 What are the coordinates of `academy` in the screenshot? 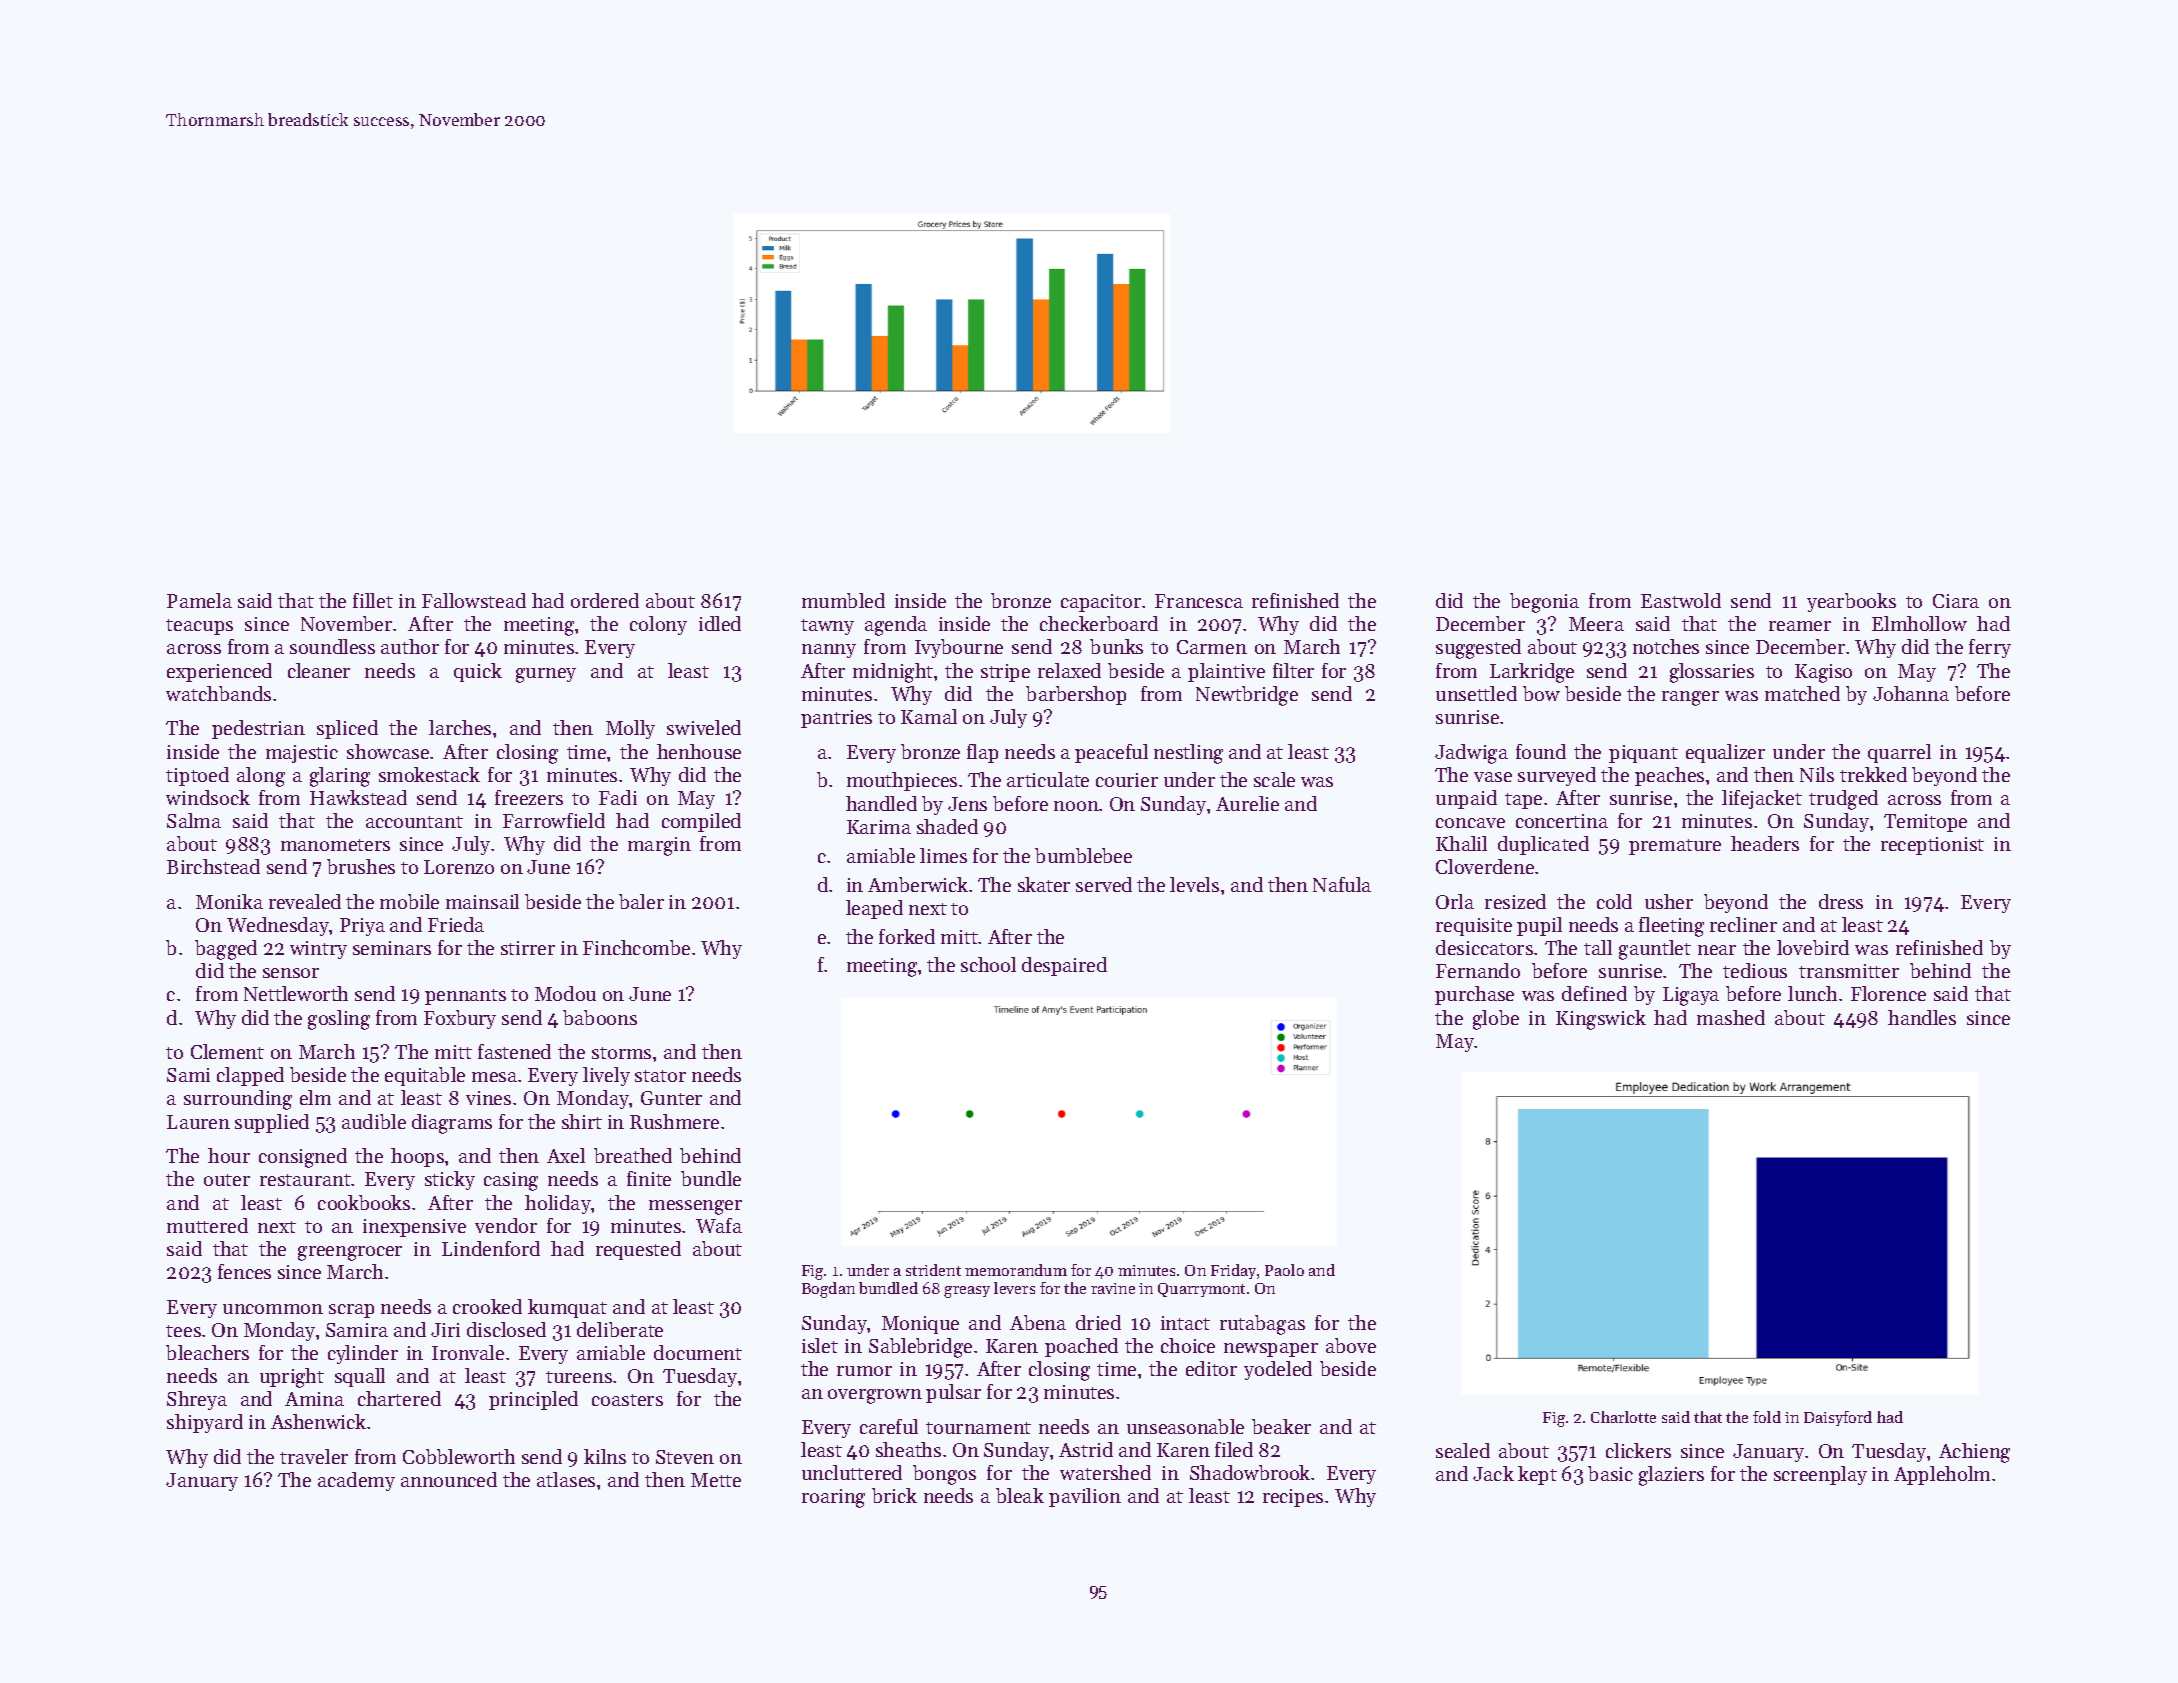 It's located at (356, 1481).
